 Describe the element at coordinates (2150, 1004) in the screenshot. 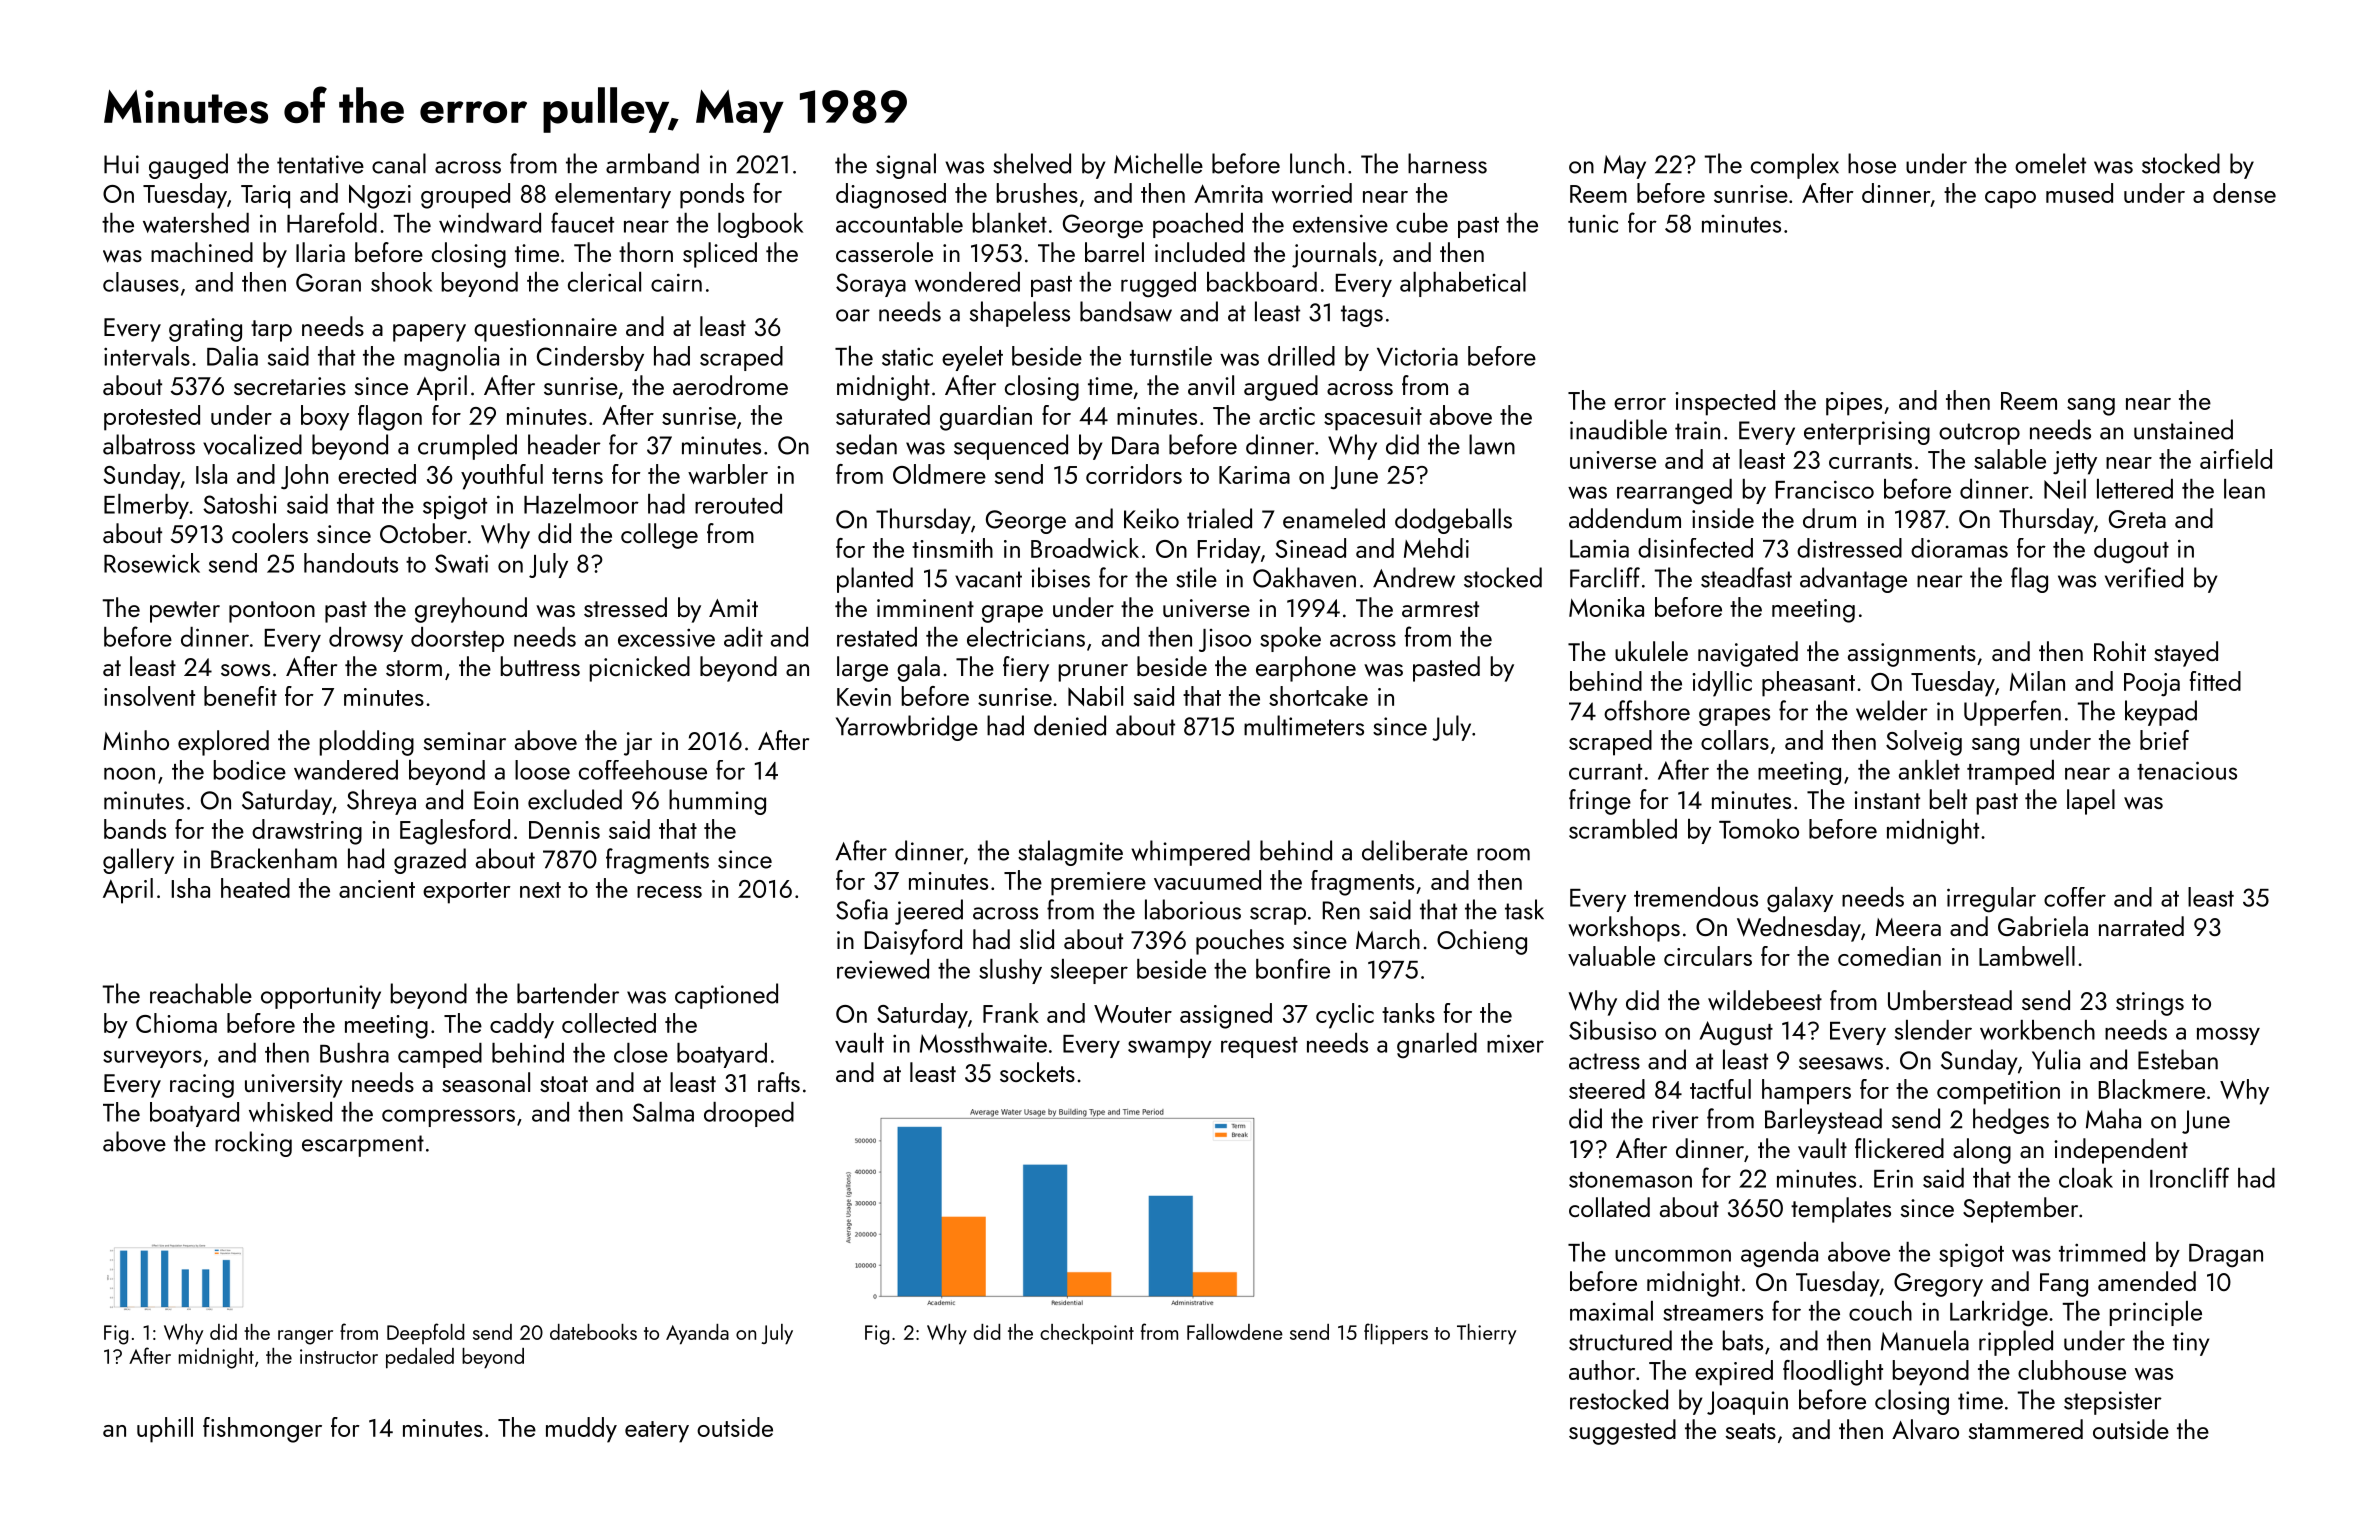

I see `strings` at that location.
